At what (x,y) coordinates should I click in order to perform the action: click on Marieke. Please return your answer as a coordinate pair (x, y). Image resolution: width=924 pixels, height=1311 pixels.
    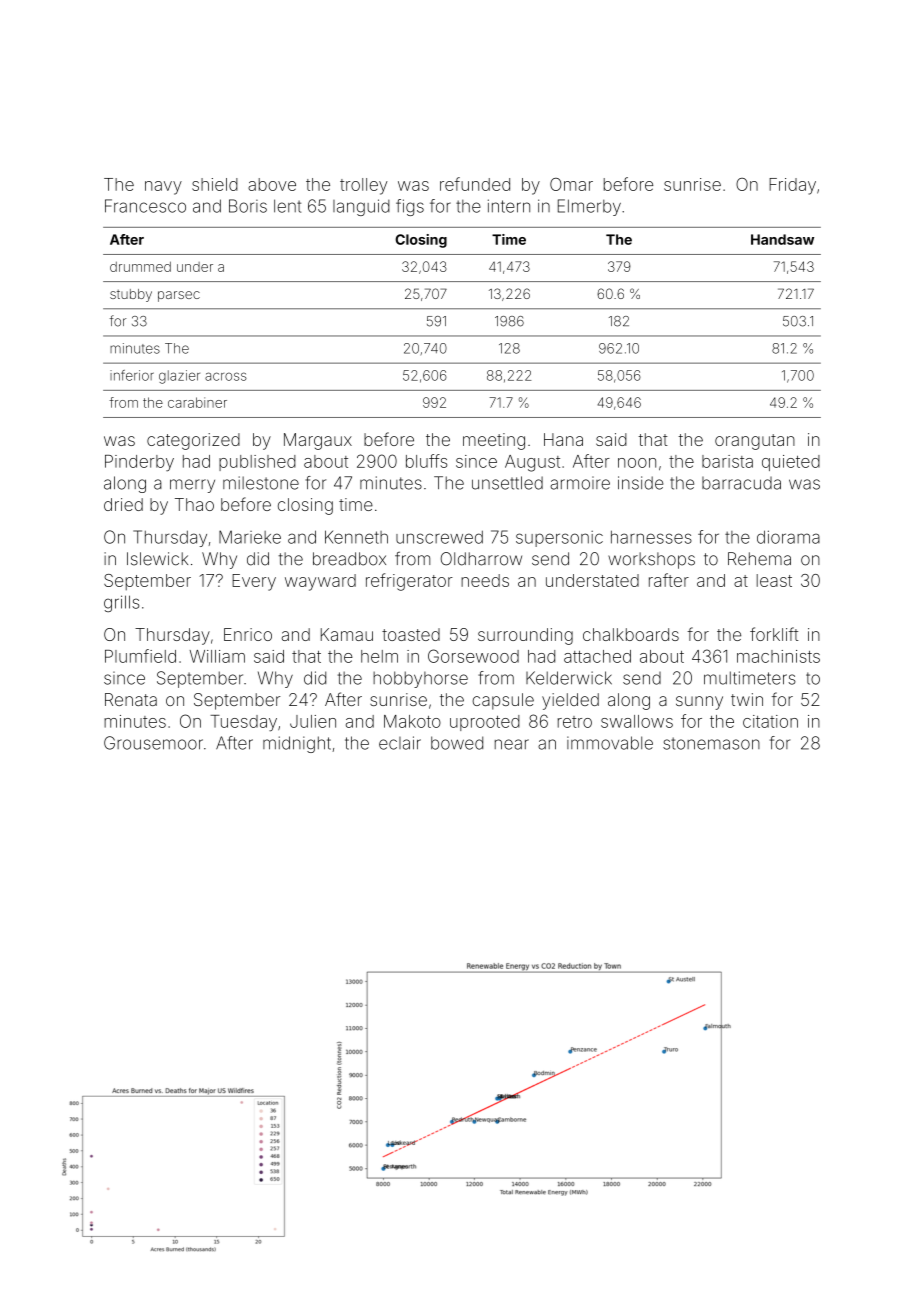
    Looking at the image, I should click on (250, 537).
